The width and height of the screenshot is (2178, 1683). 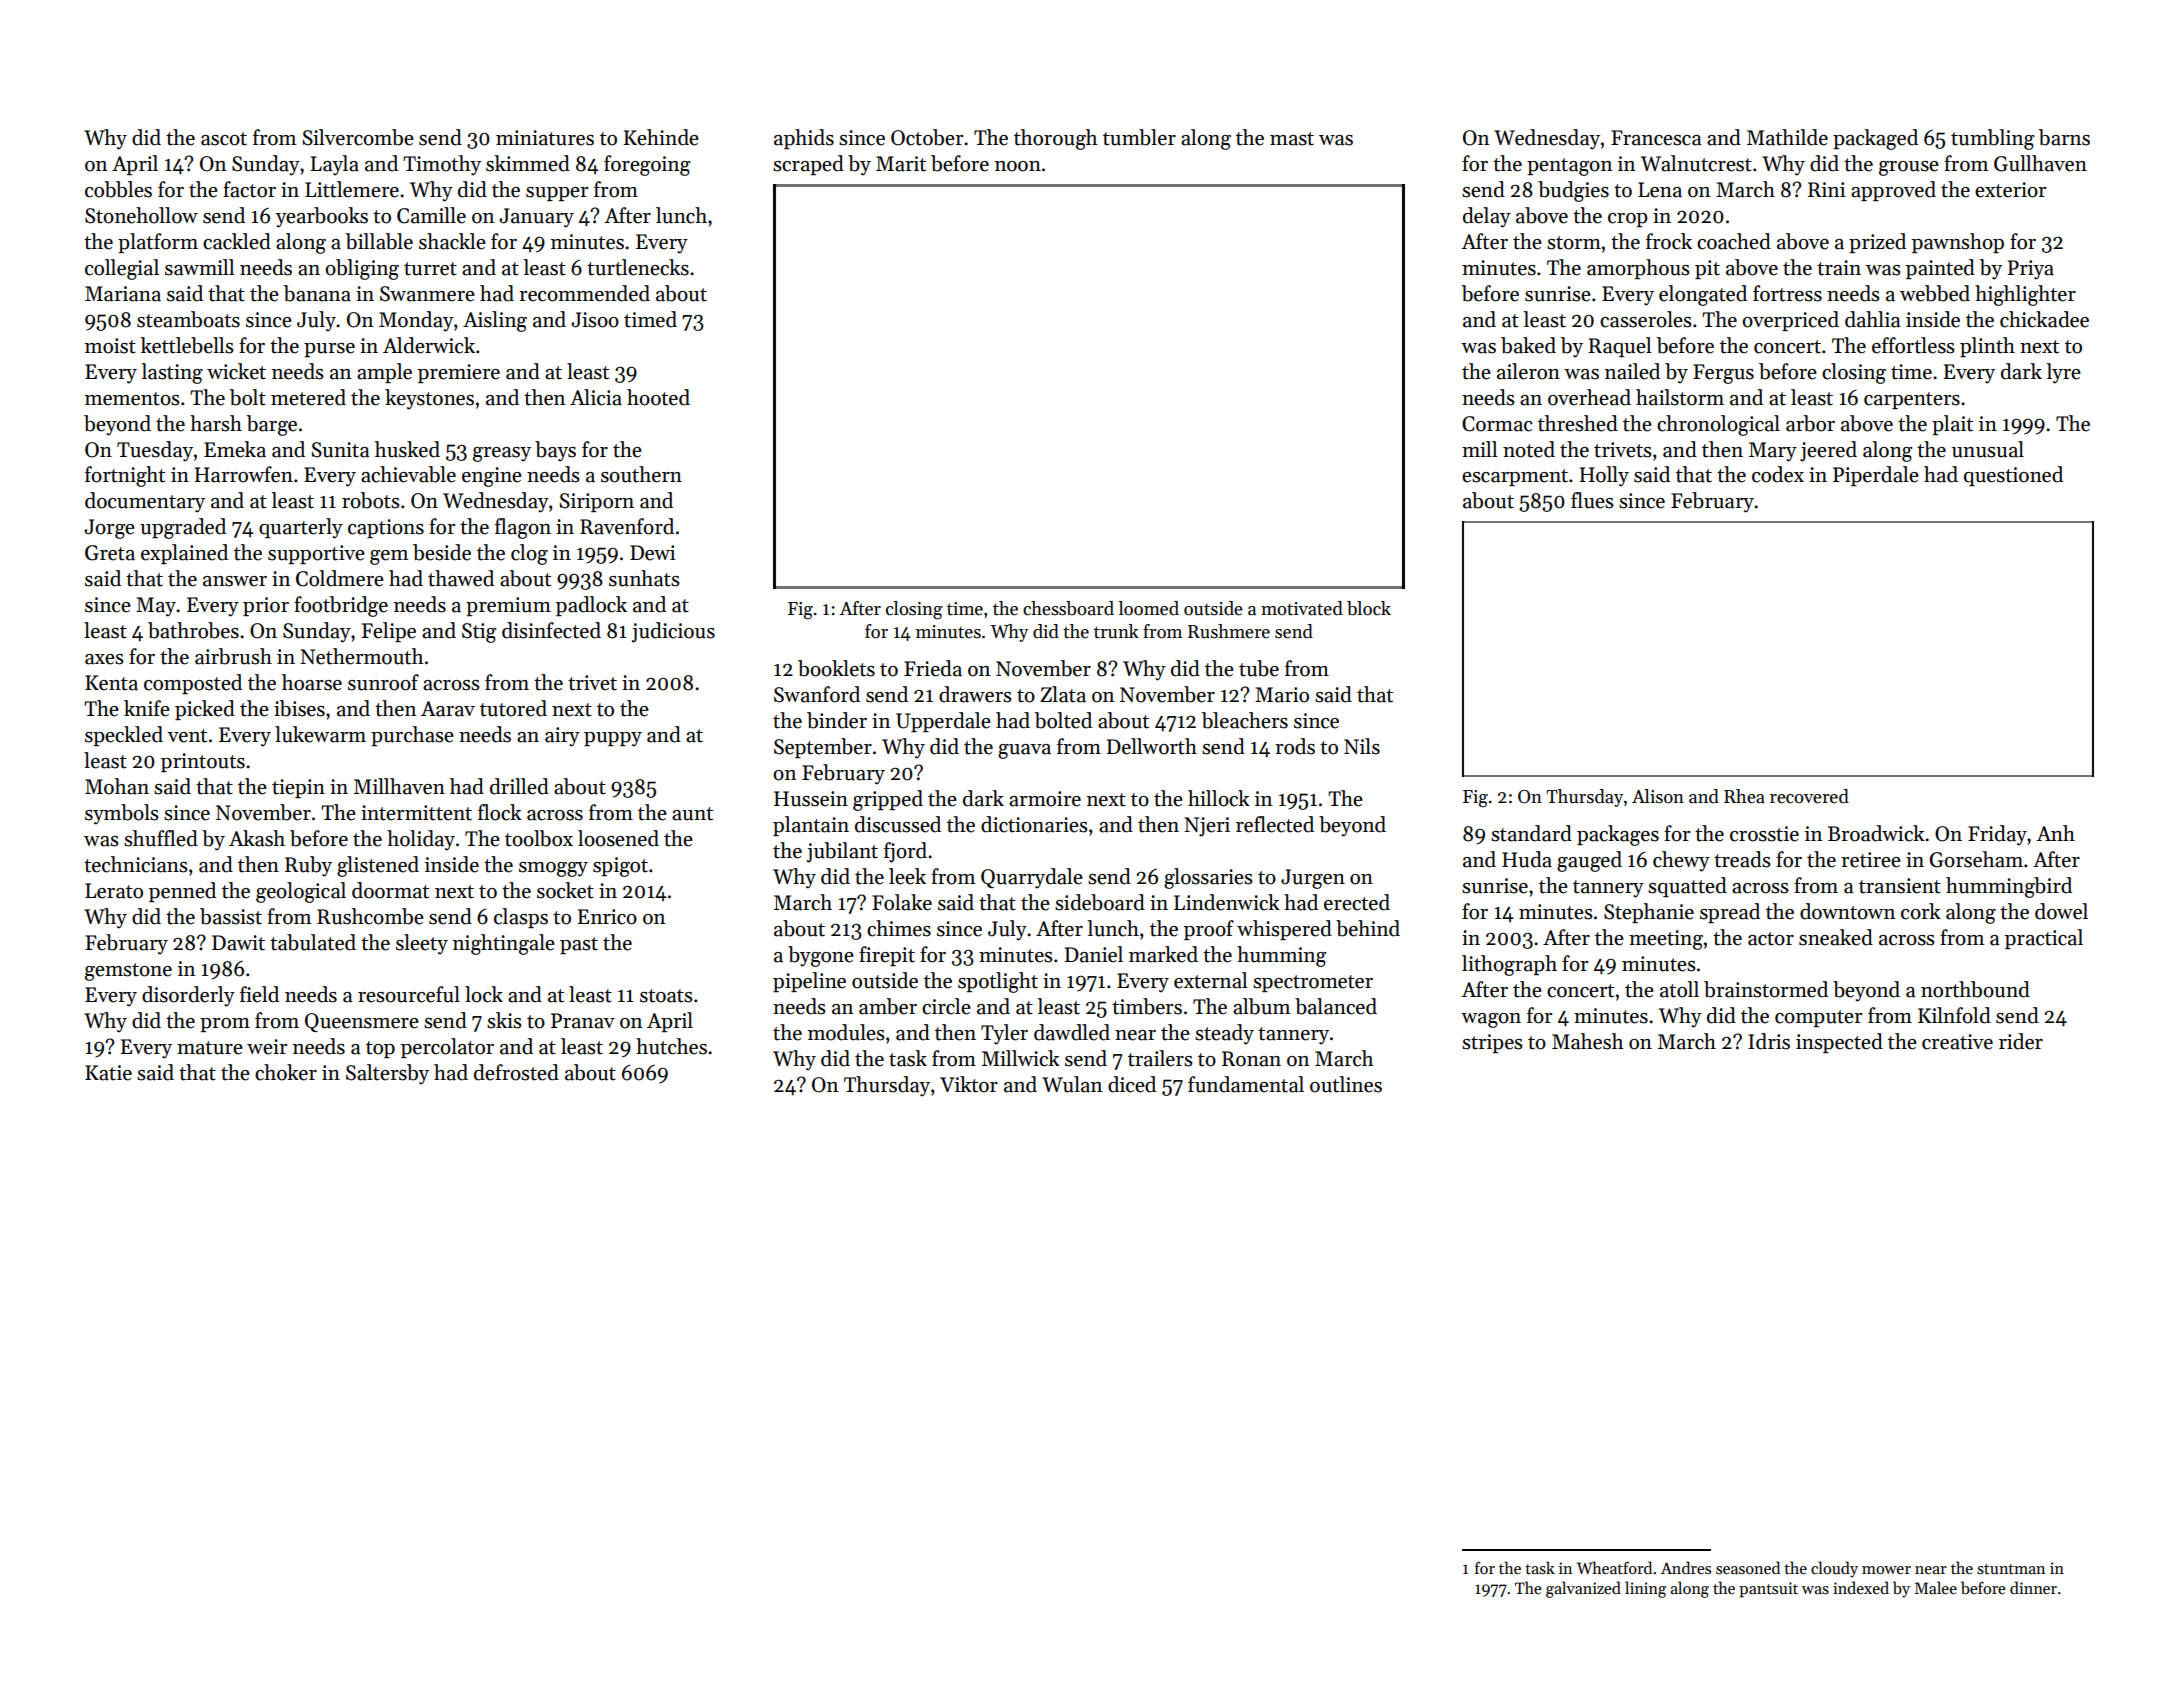 What do you see at coordinates (1589, 861) in the screenshot?
I see `gauged` at bounding box center [1589, 861].
